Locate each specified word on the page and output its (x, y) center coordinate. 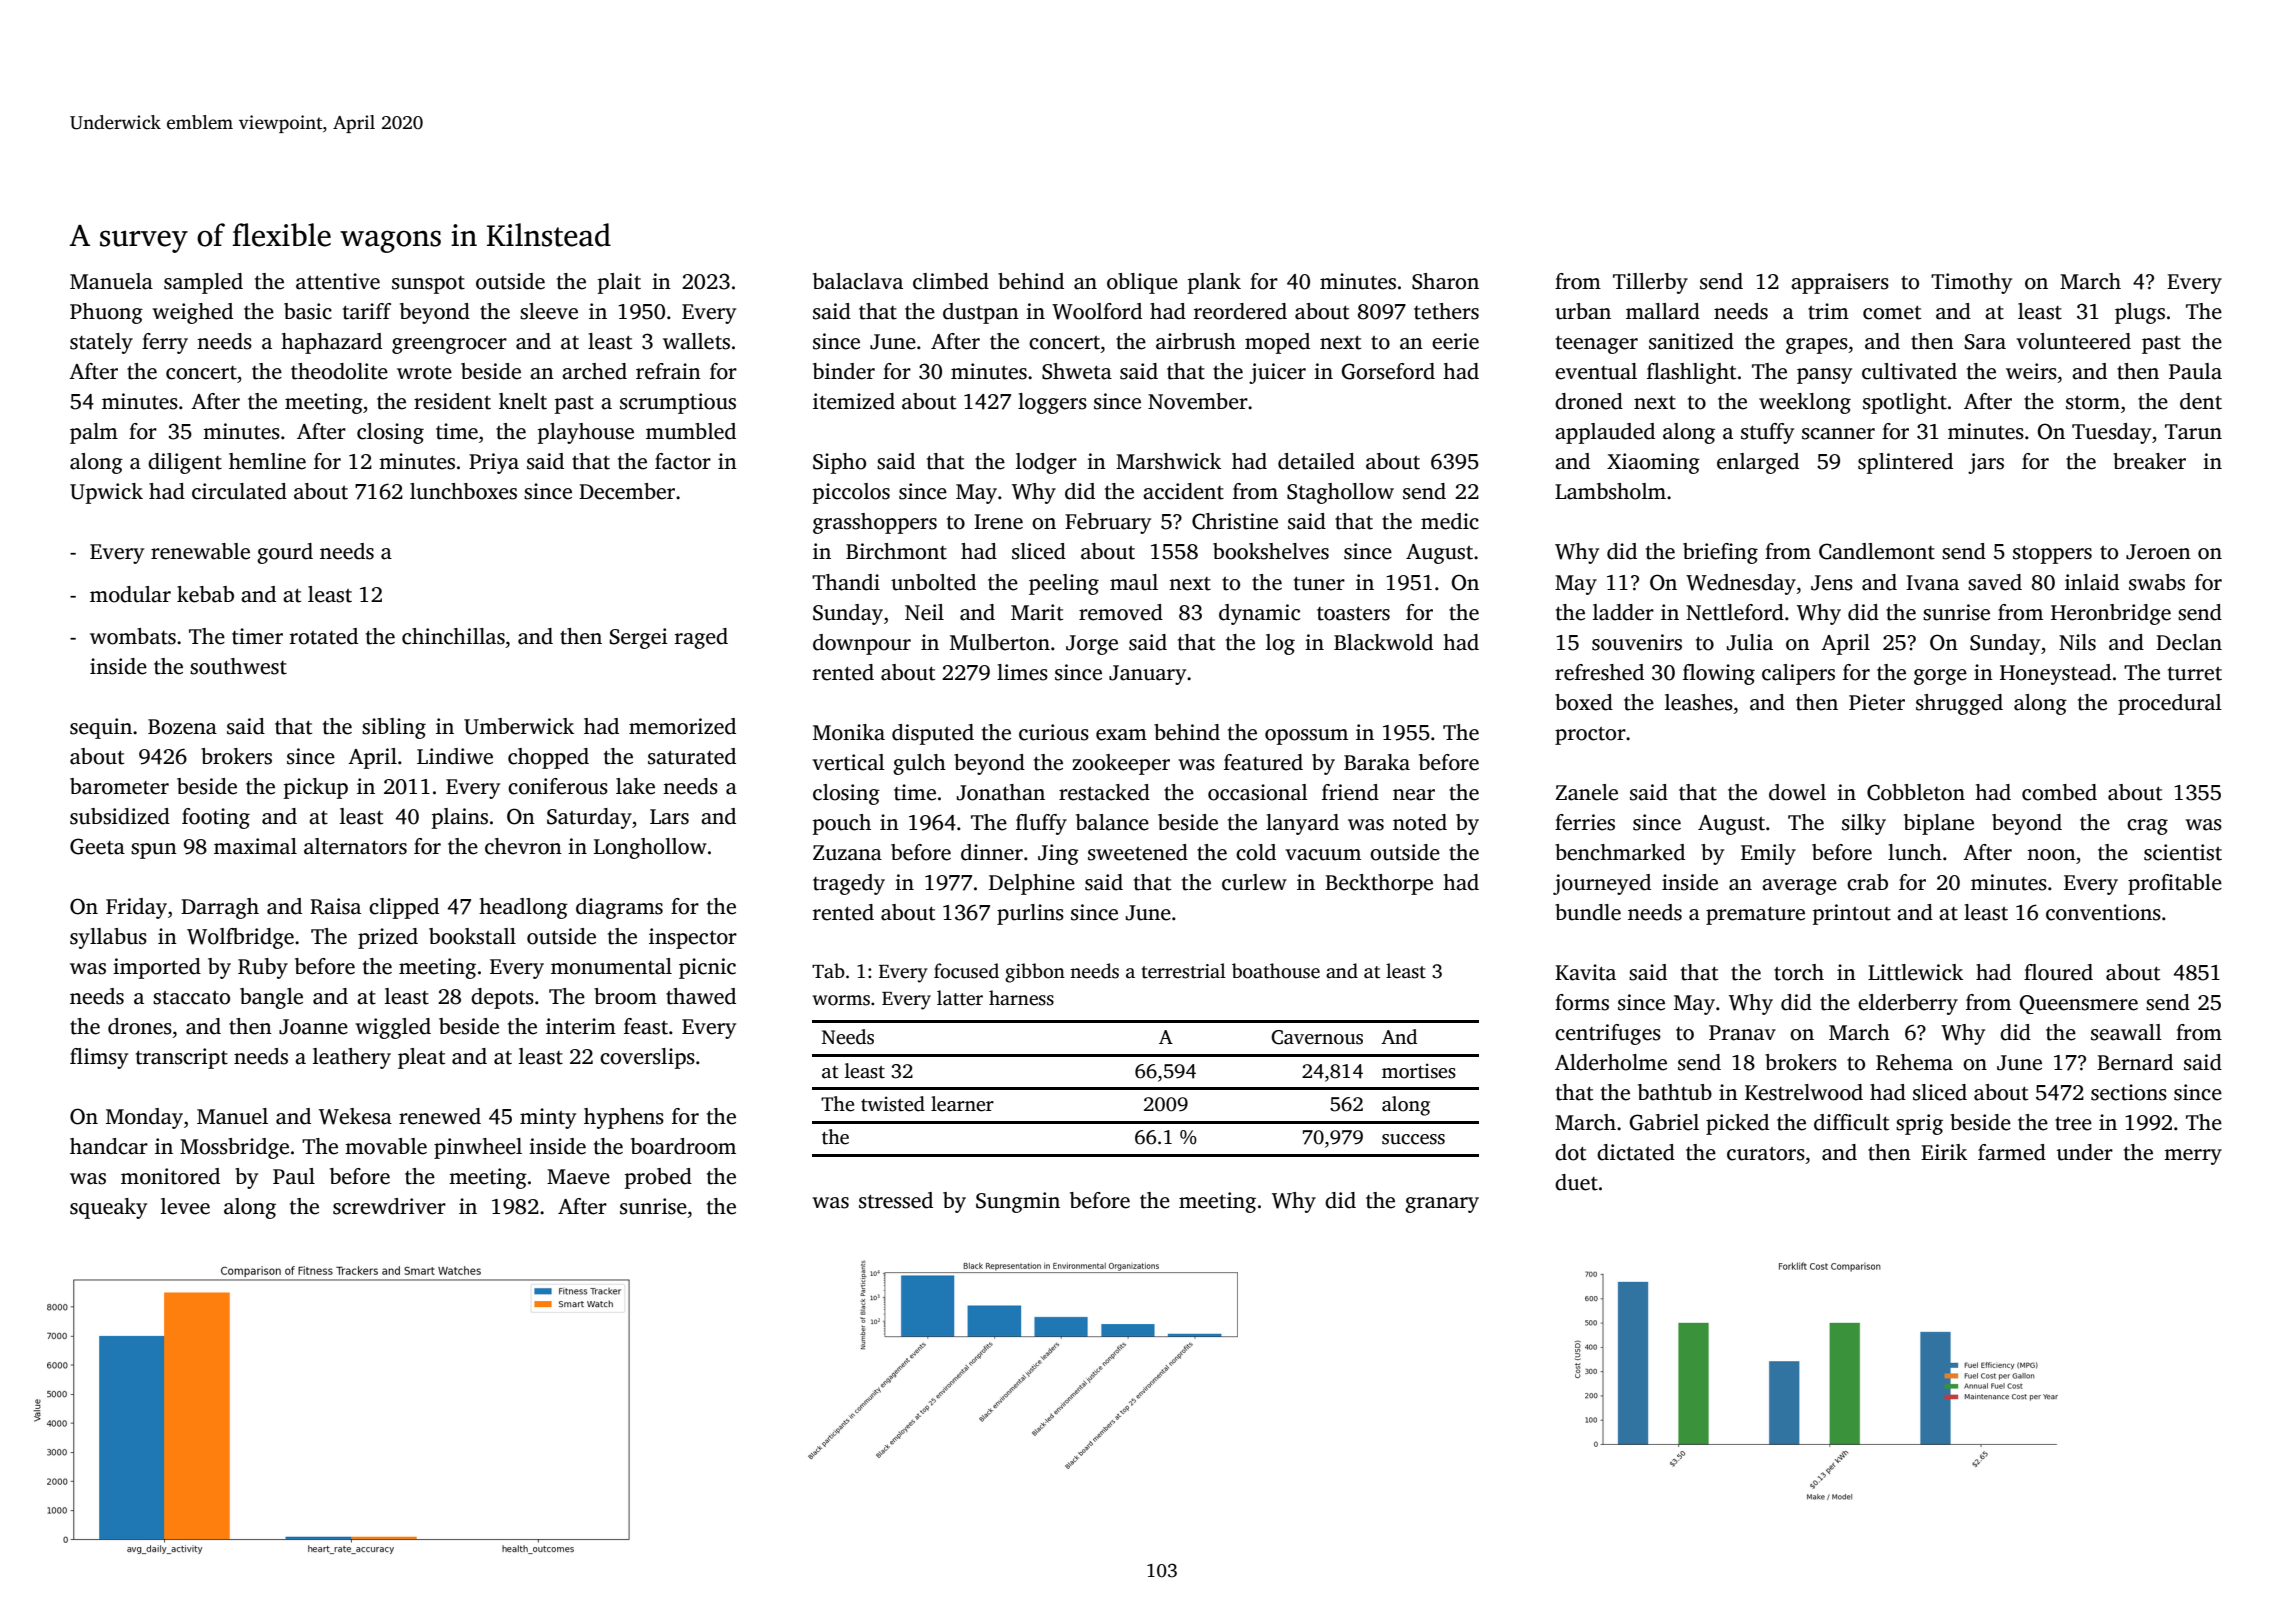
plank (1214, 283)
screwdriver (389, 1206)
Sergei (638, 638)
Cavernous (1317, 1037)
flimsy (99, 1058)
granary (1442, 1205)
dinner (992, 852)
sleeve (549, 311)
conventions (2103, 912)
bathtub (1675, 1092)
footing (216, 818)
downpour (862, 644)
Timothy (1971, 283)
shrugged (1959, 704)
